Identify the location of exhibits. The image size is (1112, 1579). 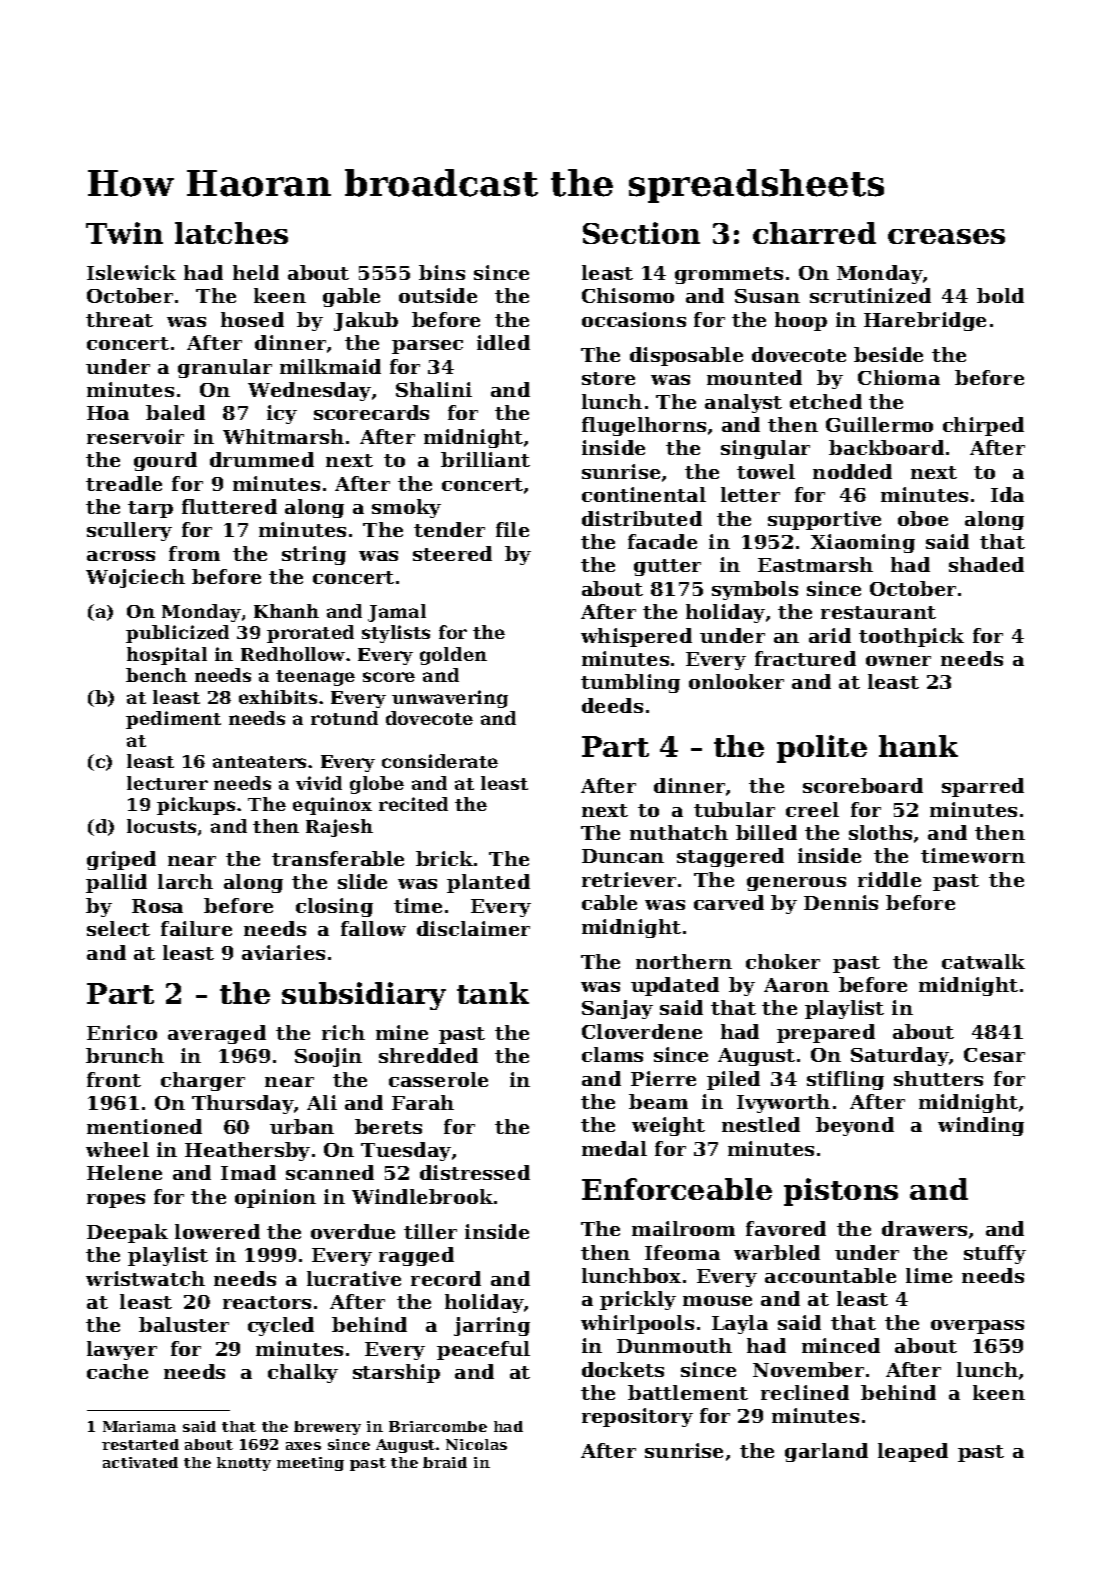
(278, 697).
